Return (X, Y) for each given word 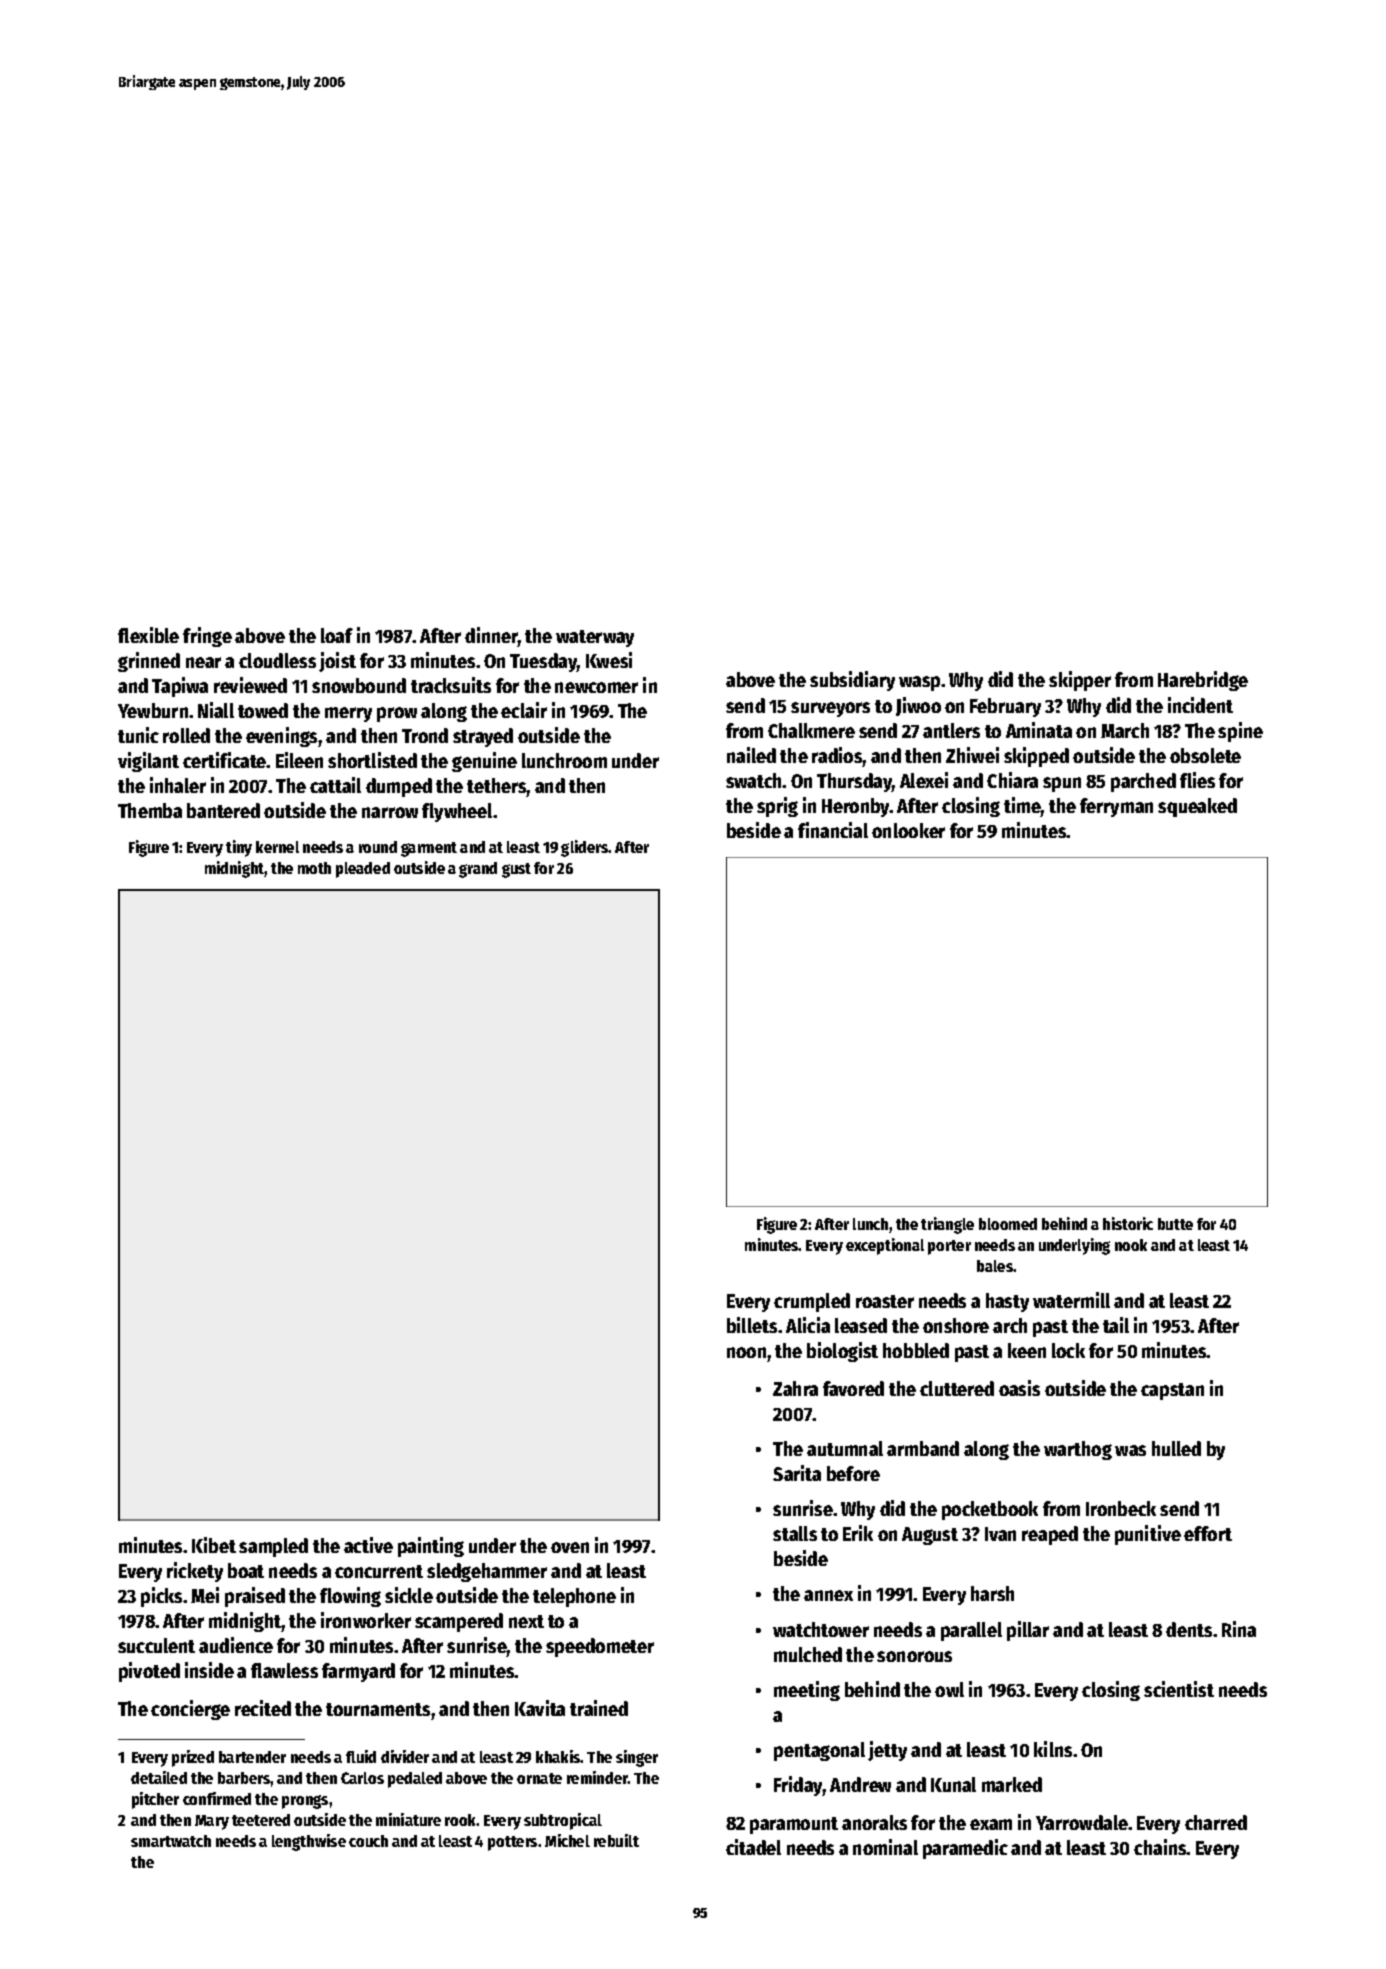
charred (1216, 1822)
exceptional (885, 1246)
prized (193, 1758)
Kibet (214, 1545)
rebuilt (616, 1840)
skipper (1080, 681)
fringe (207, 637)
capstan (1172, 1391)
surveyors (830, 709)
